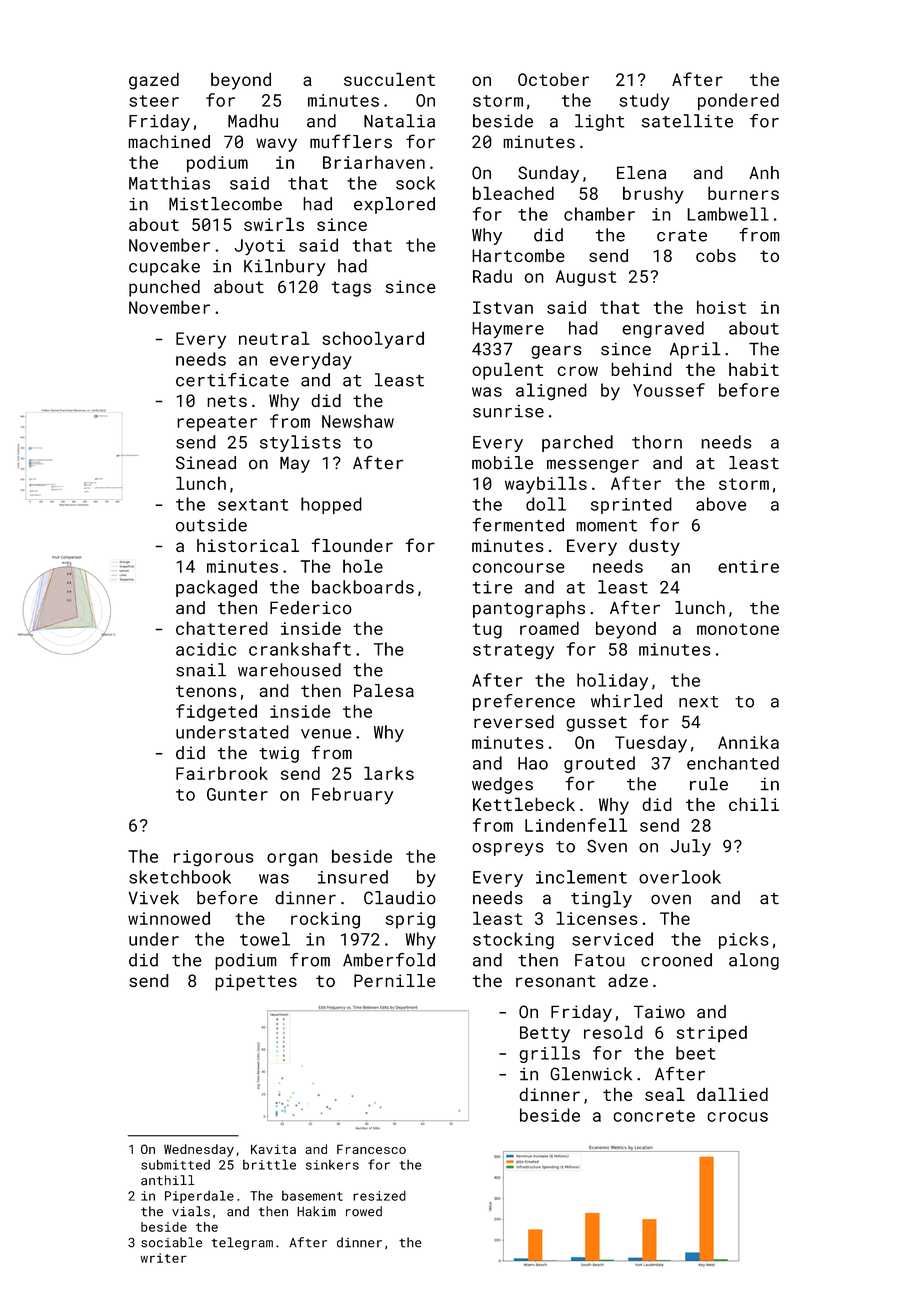 Image resolution: width=908 pixels, height=1316 pixels. I want to click on Istvan, so click(503, 307).
